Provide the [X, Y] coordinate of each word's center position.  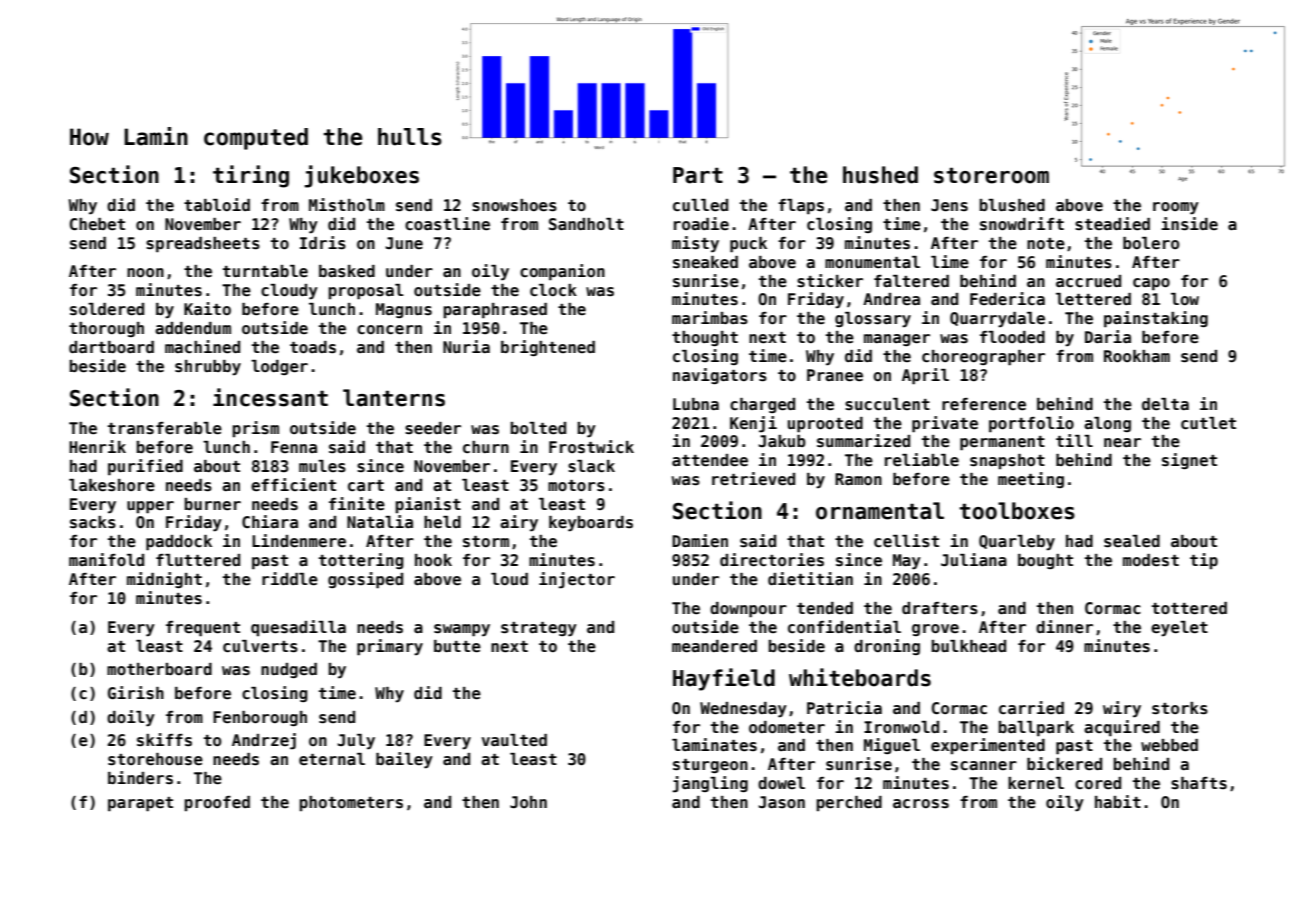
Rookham [1137, 356]
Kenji [753, 424]
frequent [203, 629]
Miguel [892, 746]
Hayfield [724, 679]
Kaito [207, 308]
